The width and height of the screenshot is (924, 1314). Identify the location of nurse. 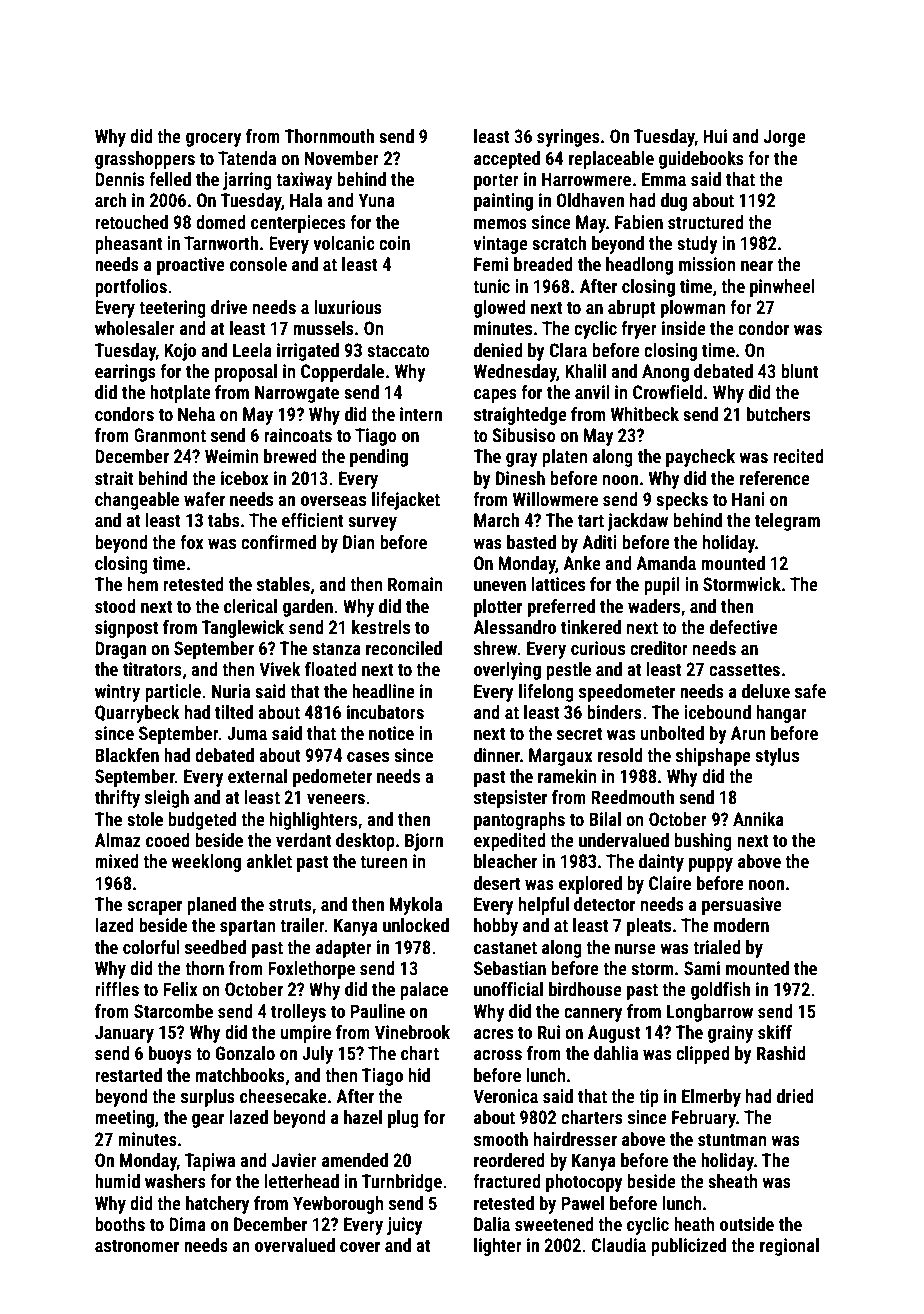
(635, 949).
